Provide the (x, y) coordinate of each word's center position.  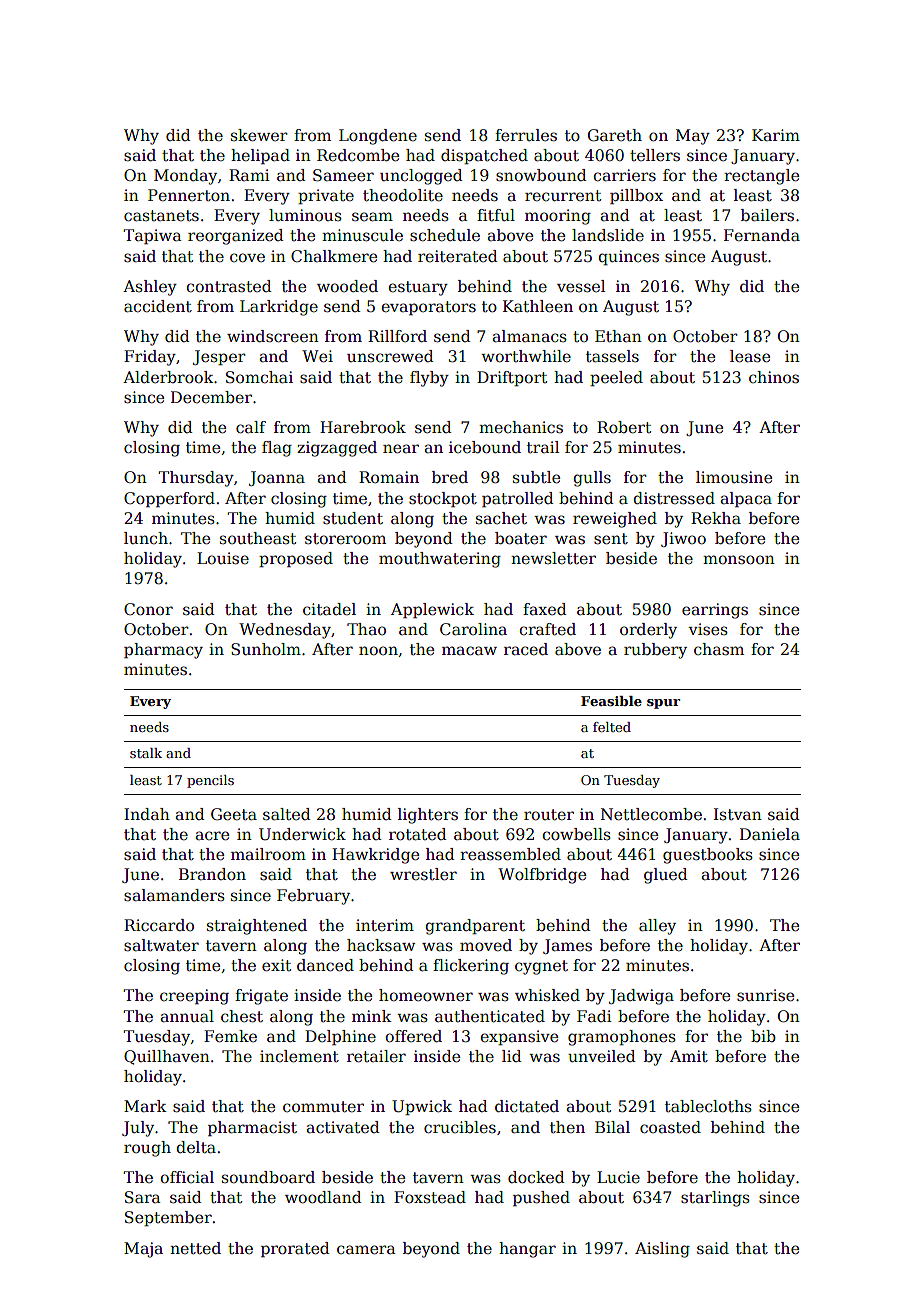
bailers (767, 215)
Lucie (618, 1177)
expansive (519, 1037)
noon (378, 650)
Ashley (150, 288)
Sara (142, 1197)
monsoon (739, 559)
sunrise (765, 995)
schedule (445, 235)
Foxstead (430, 1197)
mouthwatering (440, 560)
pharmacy (163, 651)
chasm (719, 649)
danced (325, 965)
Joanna (277, 478)
